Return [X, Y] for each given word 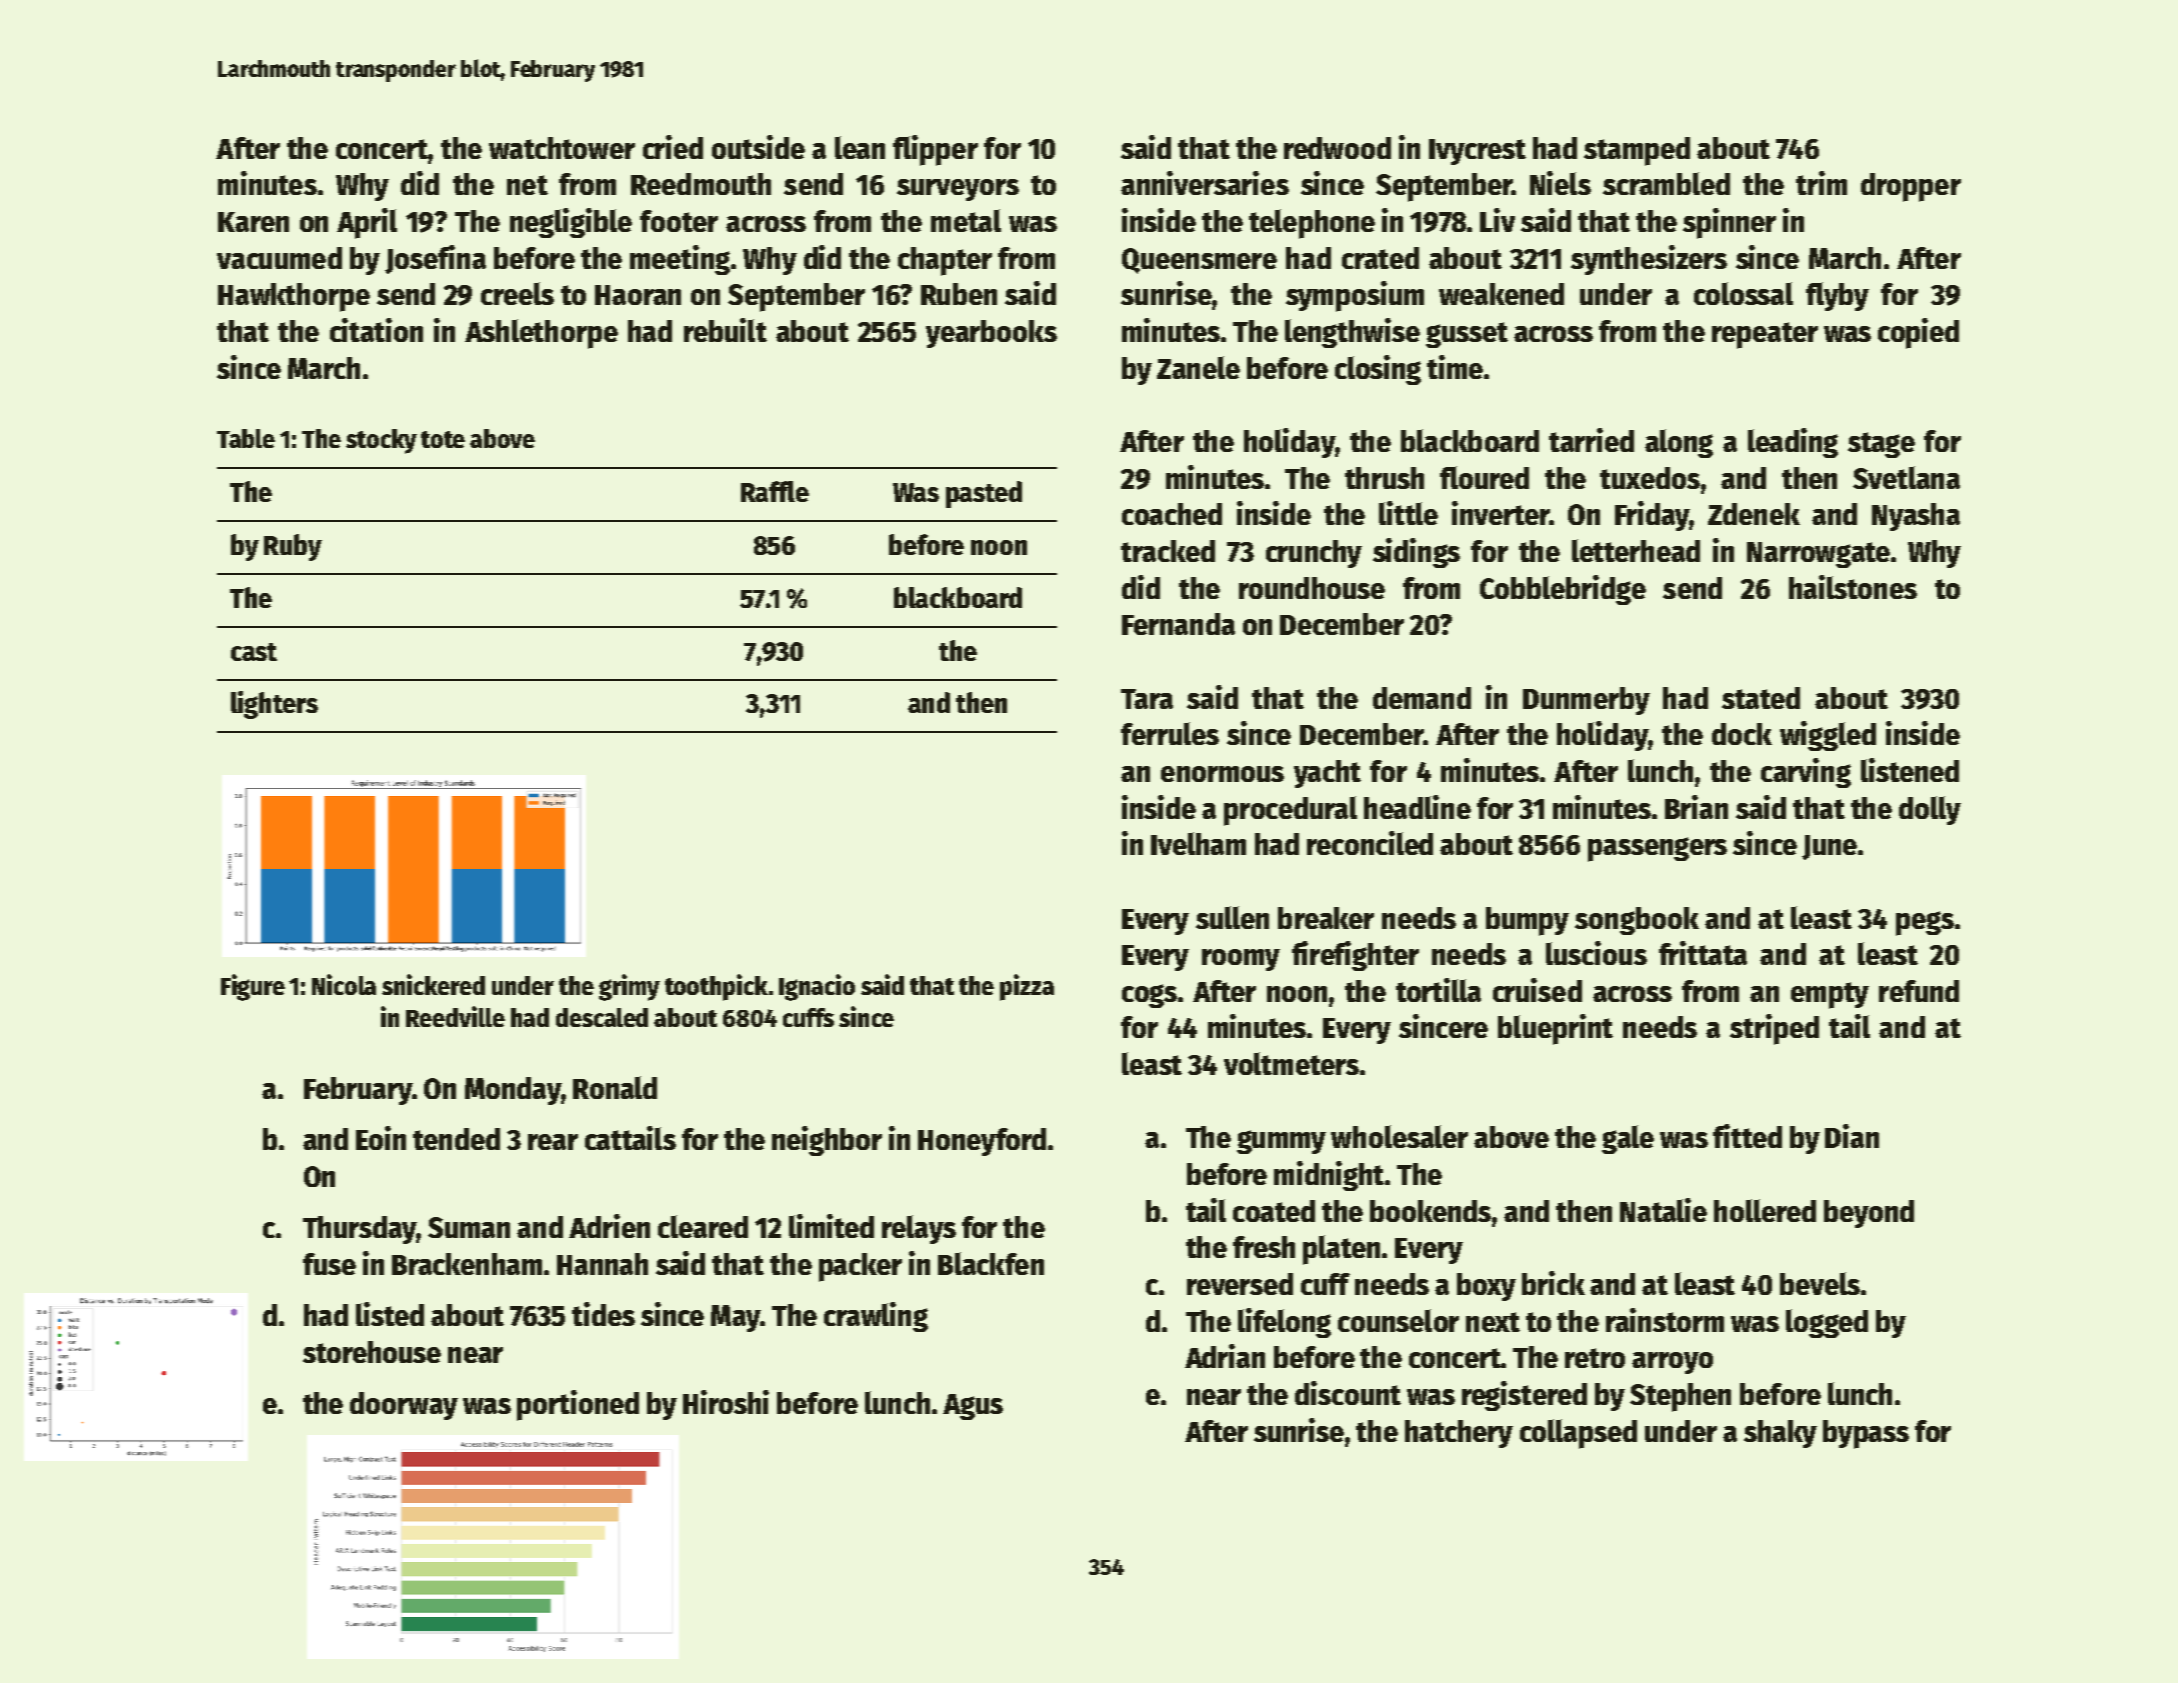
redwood [1337, 148]
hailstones [1853, 587]
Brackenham [467, 1264]
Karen [253, 222]
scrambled [1666, 183]
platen [1341, 1250]
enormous [1222, 774]
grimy [629, 987]
